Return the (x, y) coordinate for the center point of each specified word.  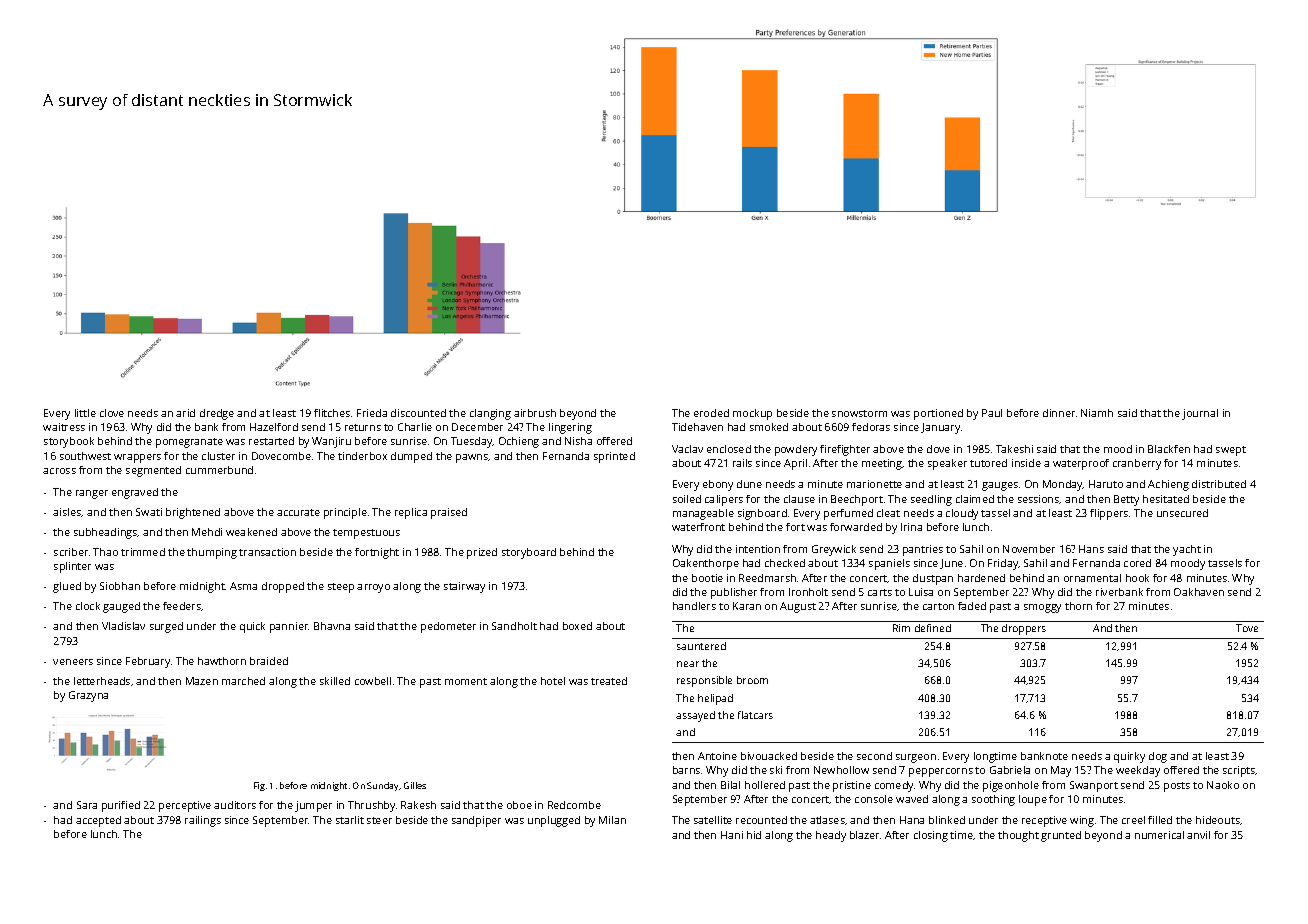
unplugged (554, 821)
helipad (715, 699)
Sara (87, 805)
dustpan (933, 579)
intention (758, 549)
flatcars (755, 715)
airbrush (535, 413)
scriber (71, 552)
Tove (1247, 628)
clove (112, 413)
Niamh (1097, 413)
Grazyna (88, 696)
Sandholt (514, 626)
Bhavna (332, 626)
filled (1160, 820)
